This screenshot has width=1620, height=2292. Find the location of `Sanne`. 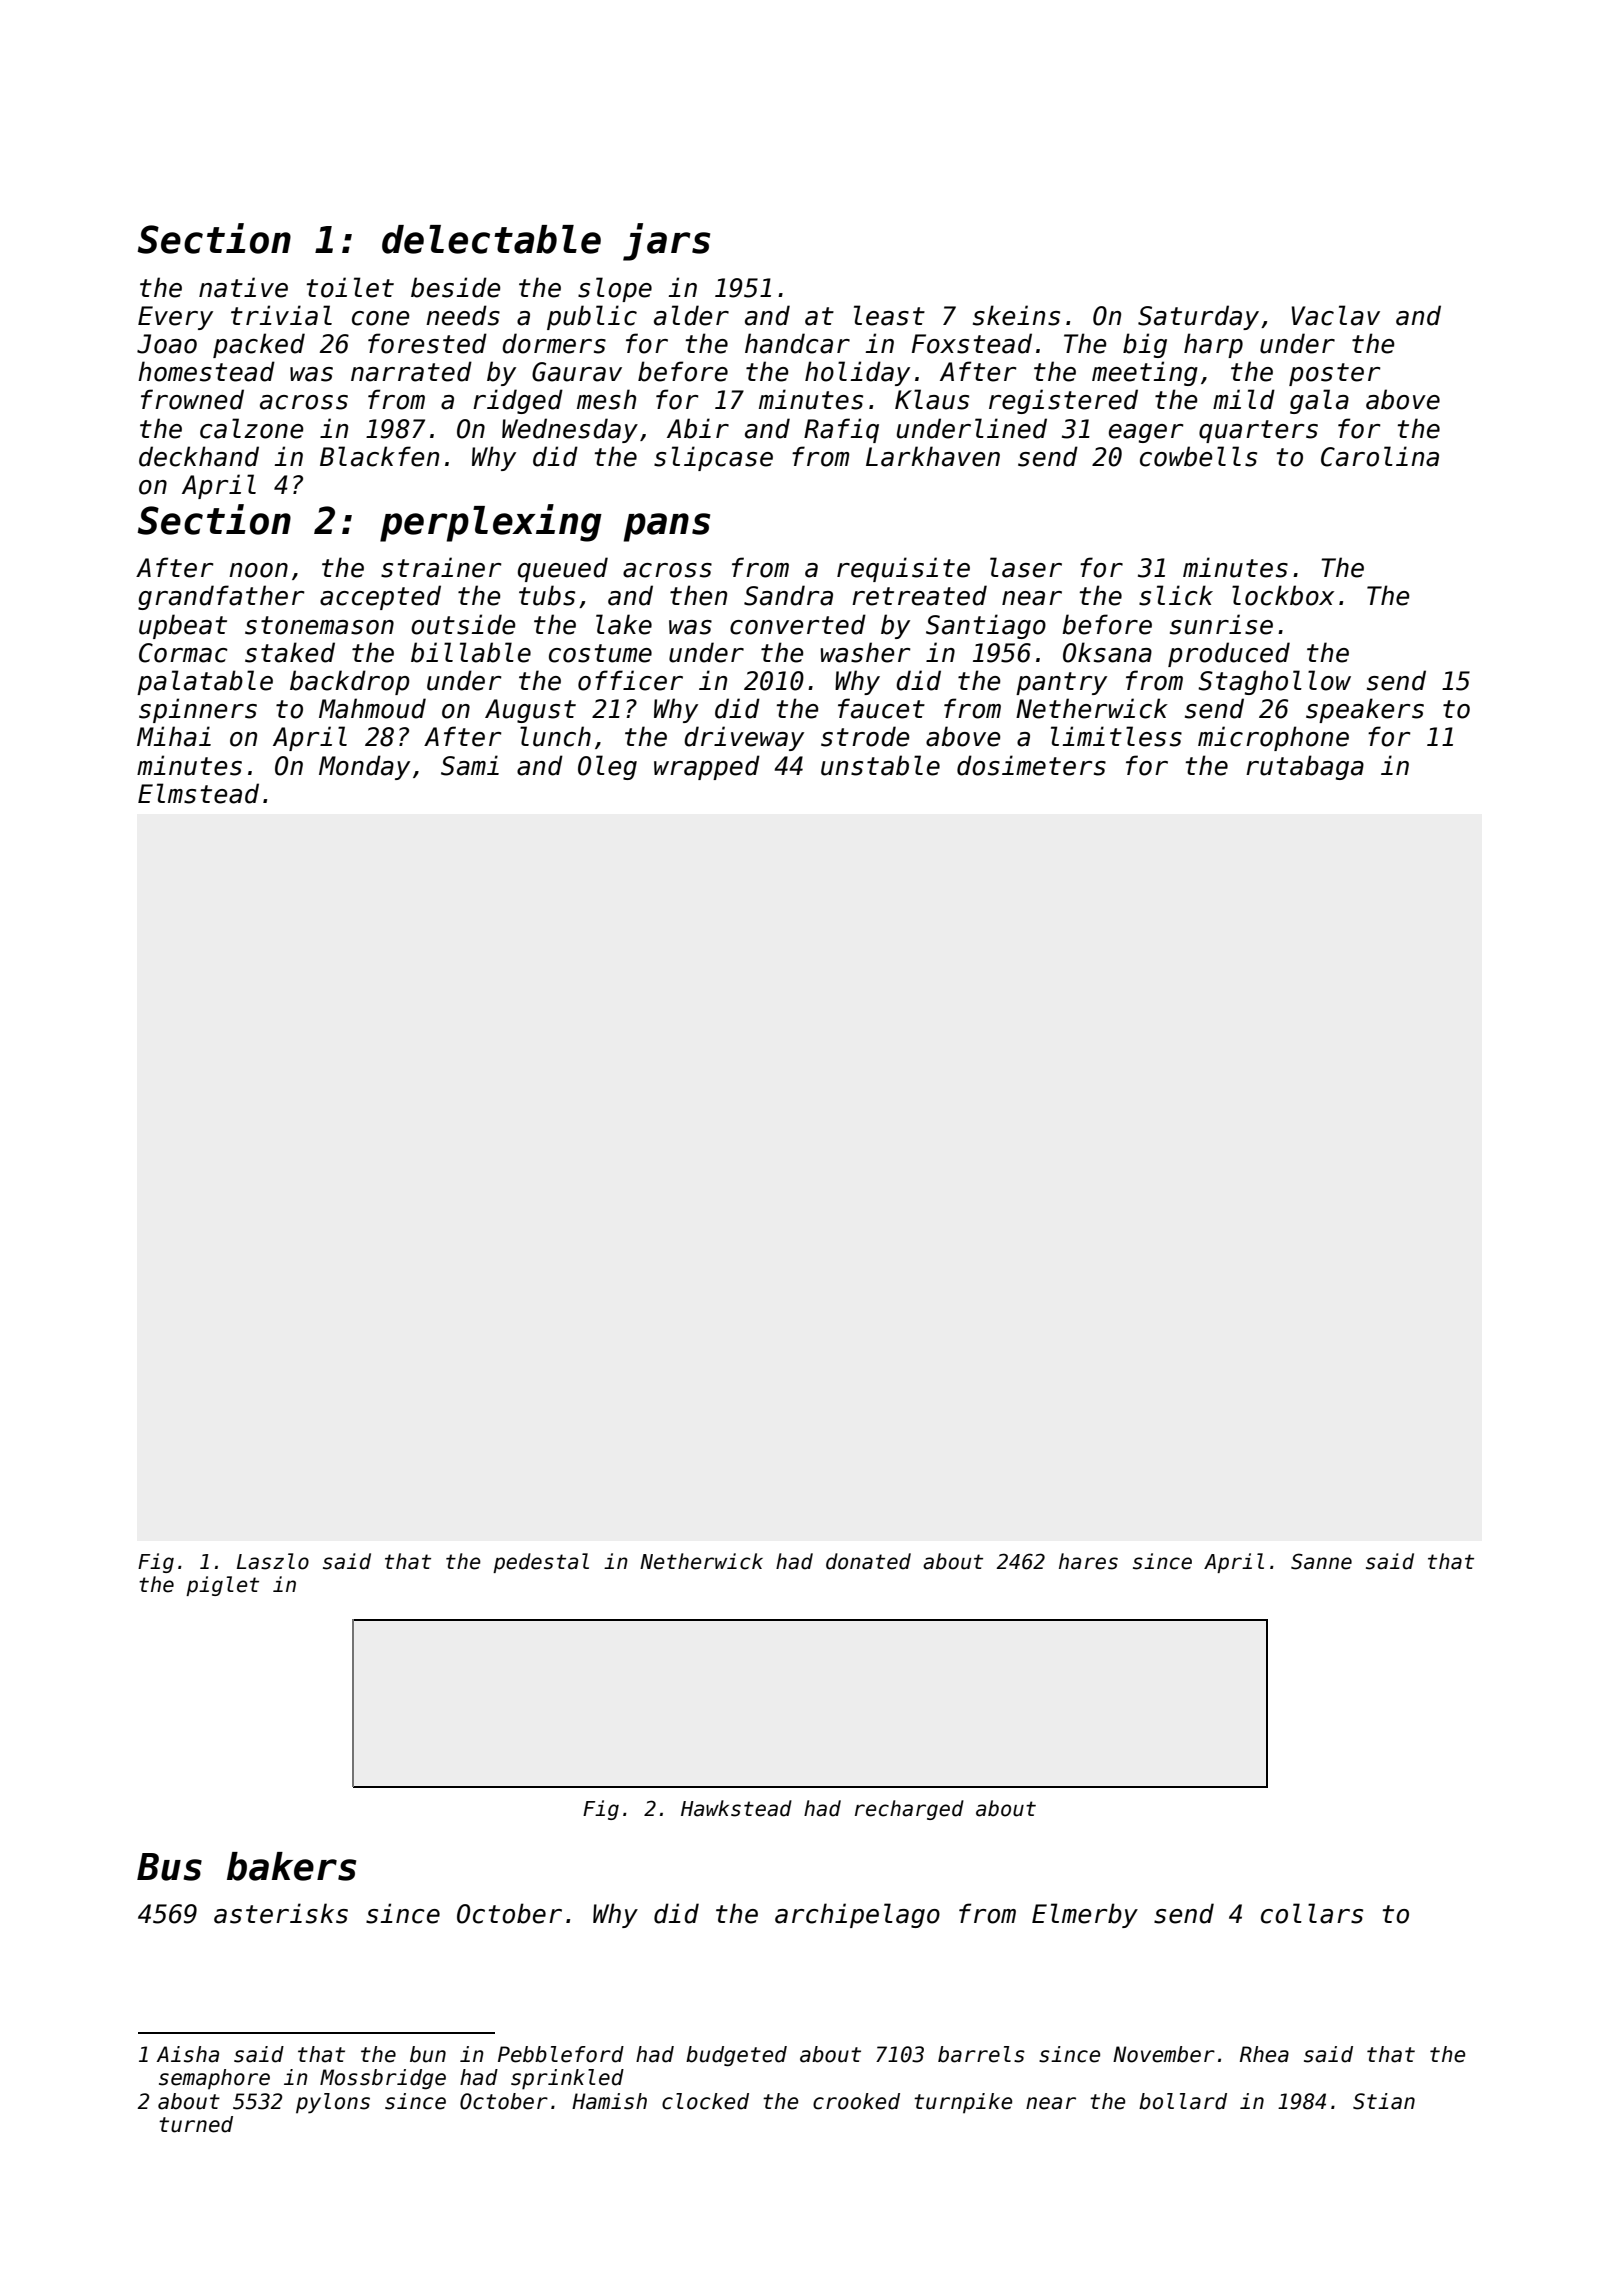

Sanne is located at coordinates (1321, 1561).
